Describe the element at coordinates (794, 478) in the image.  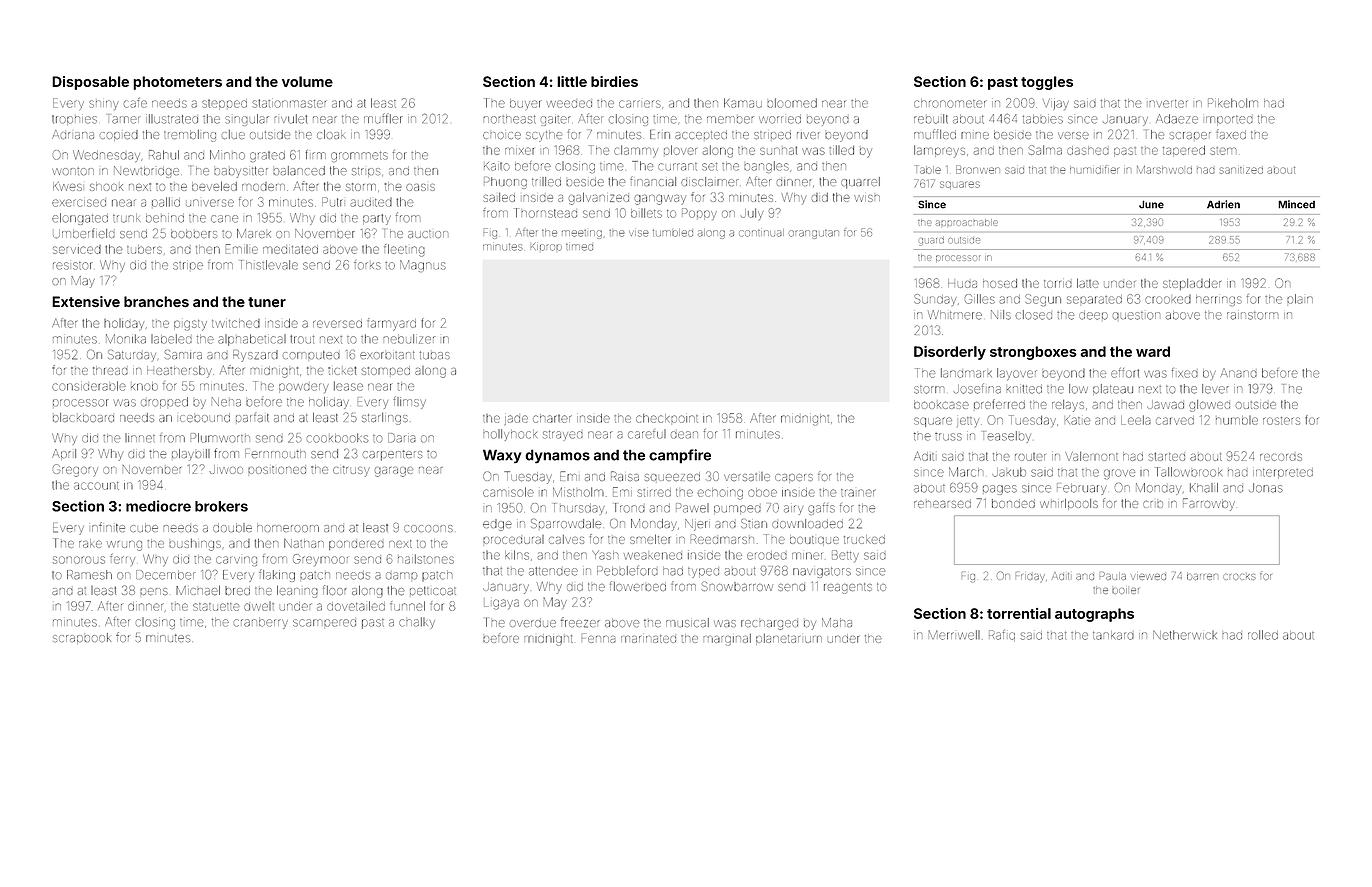
I see `capers` at that location.
